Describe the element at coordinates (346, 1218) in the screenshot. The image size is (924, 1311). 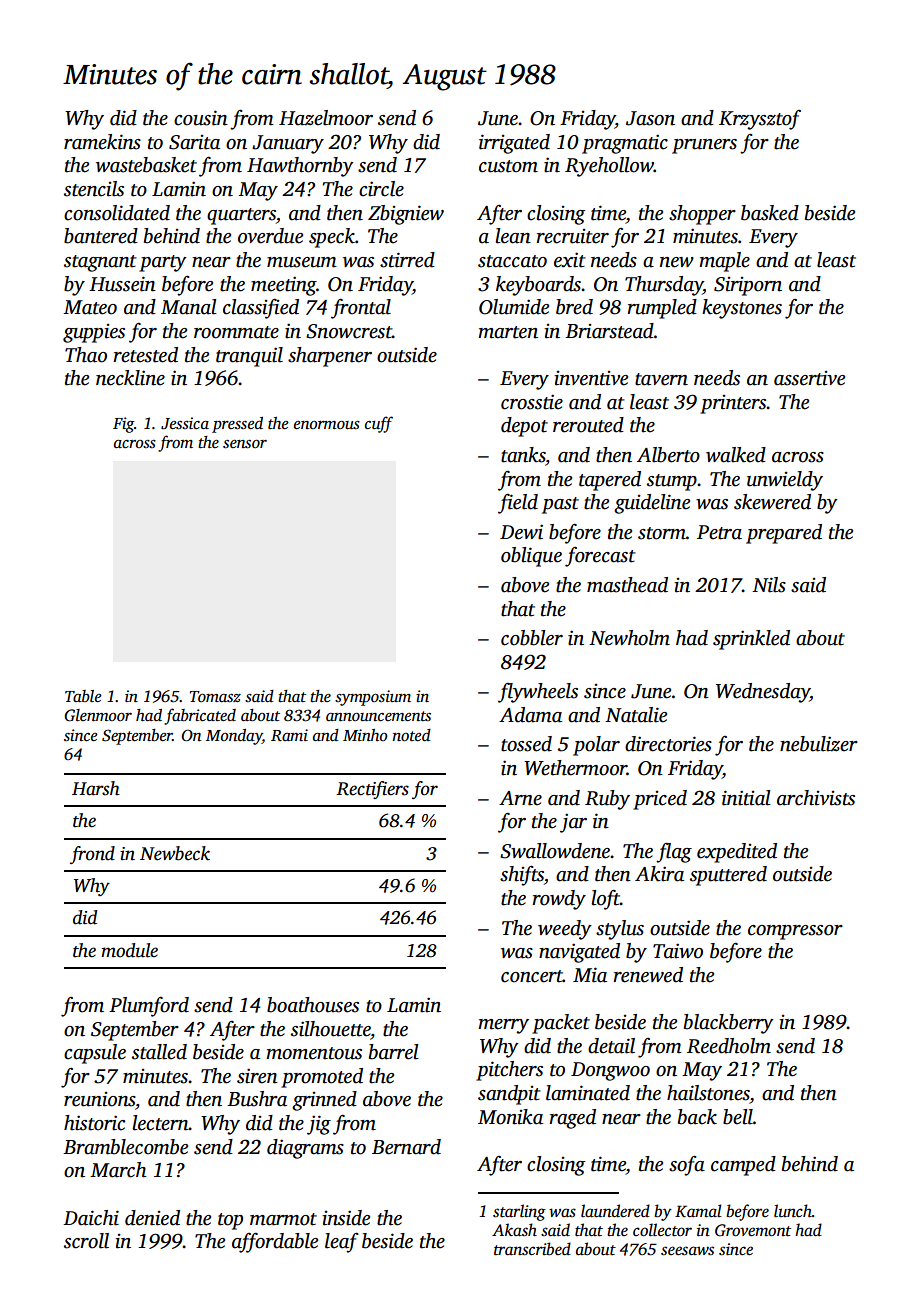
I see `inside` at that location.
